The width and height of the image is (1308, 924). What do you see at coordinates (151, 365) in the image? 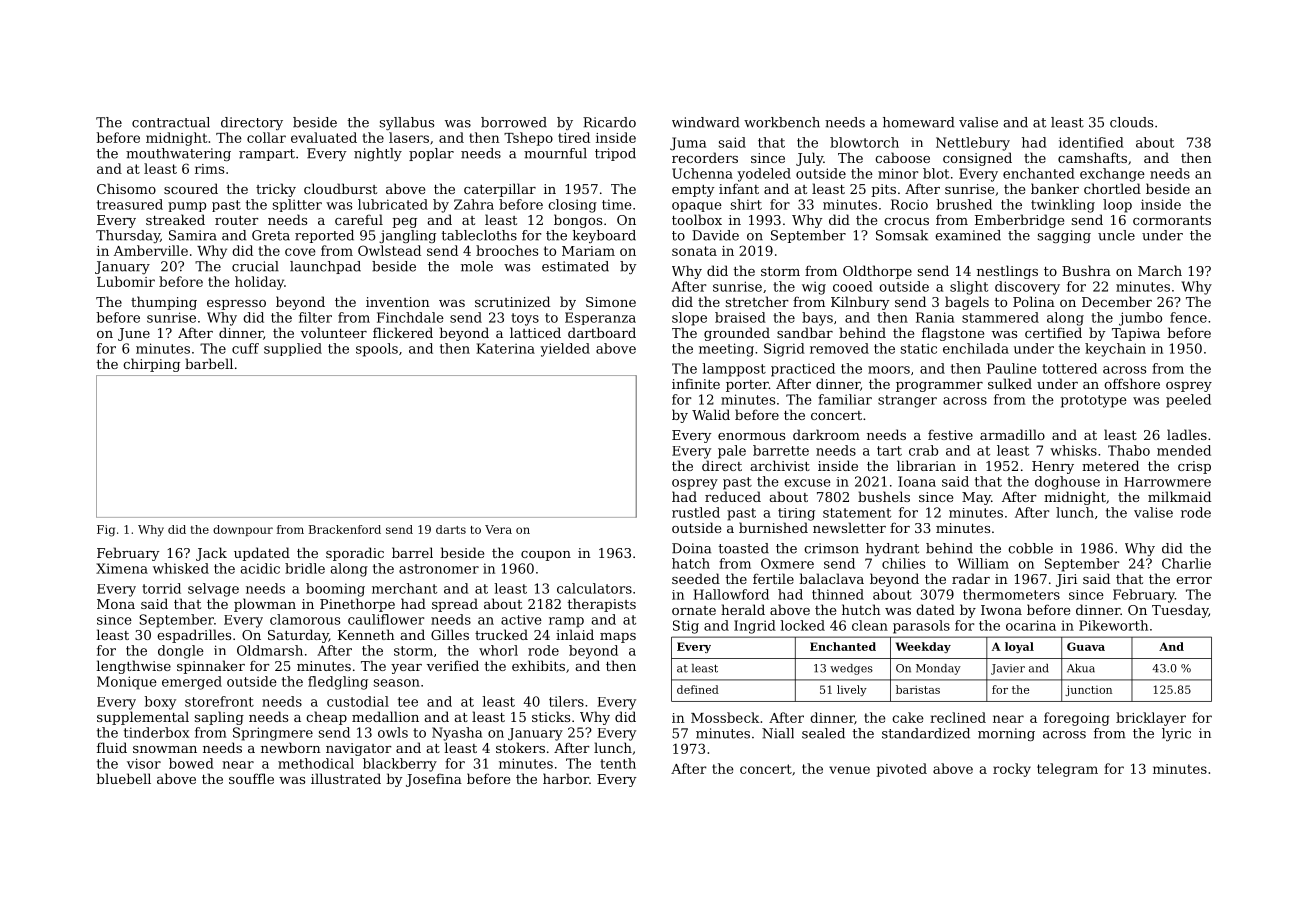
I see `chirping` at bounding box center [151, 365].
